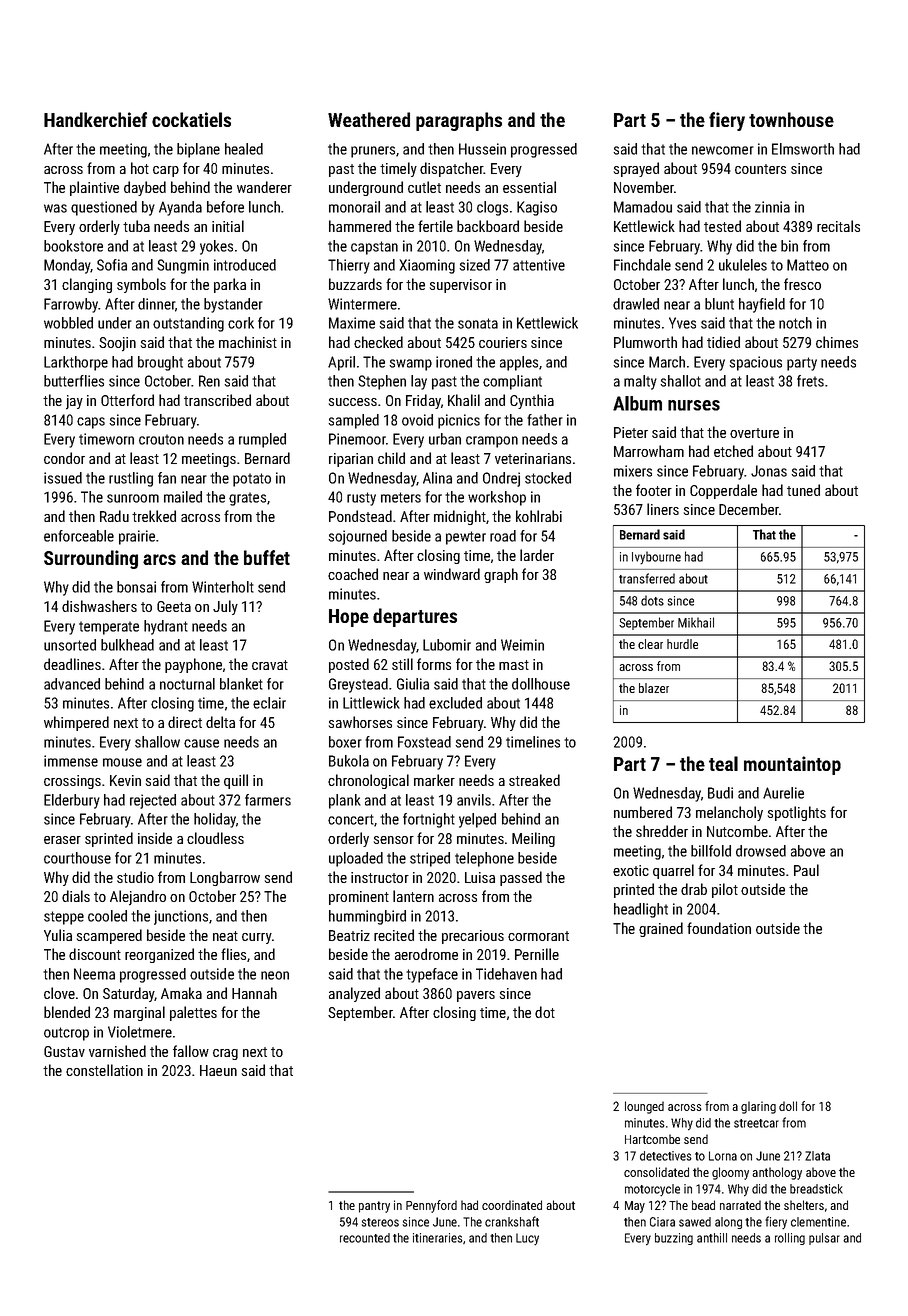 The width and height of the screenshot is (908, 1316). What do you see at coordinates (810, 381) in the screenshot?
I see `frets` at bounding box center [810, 381].
